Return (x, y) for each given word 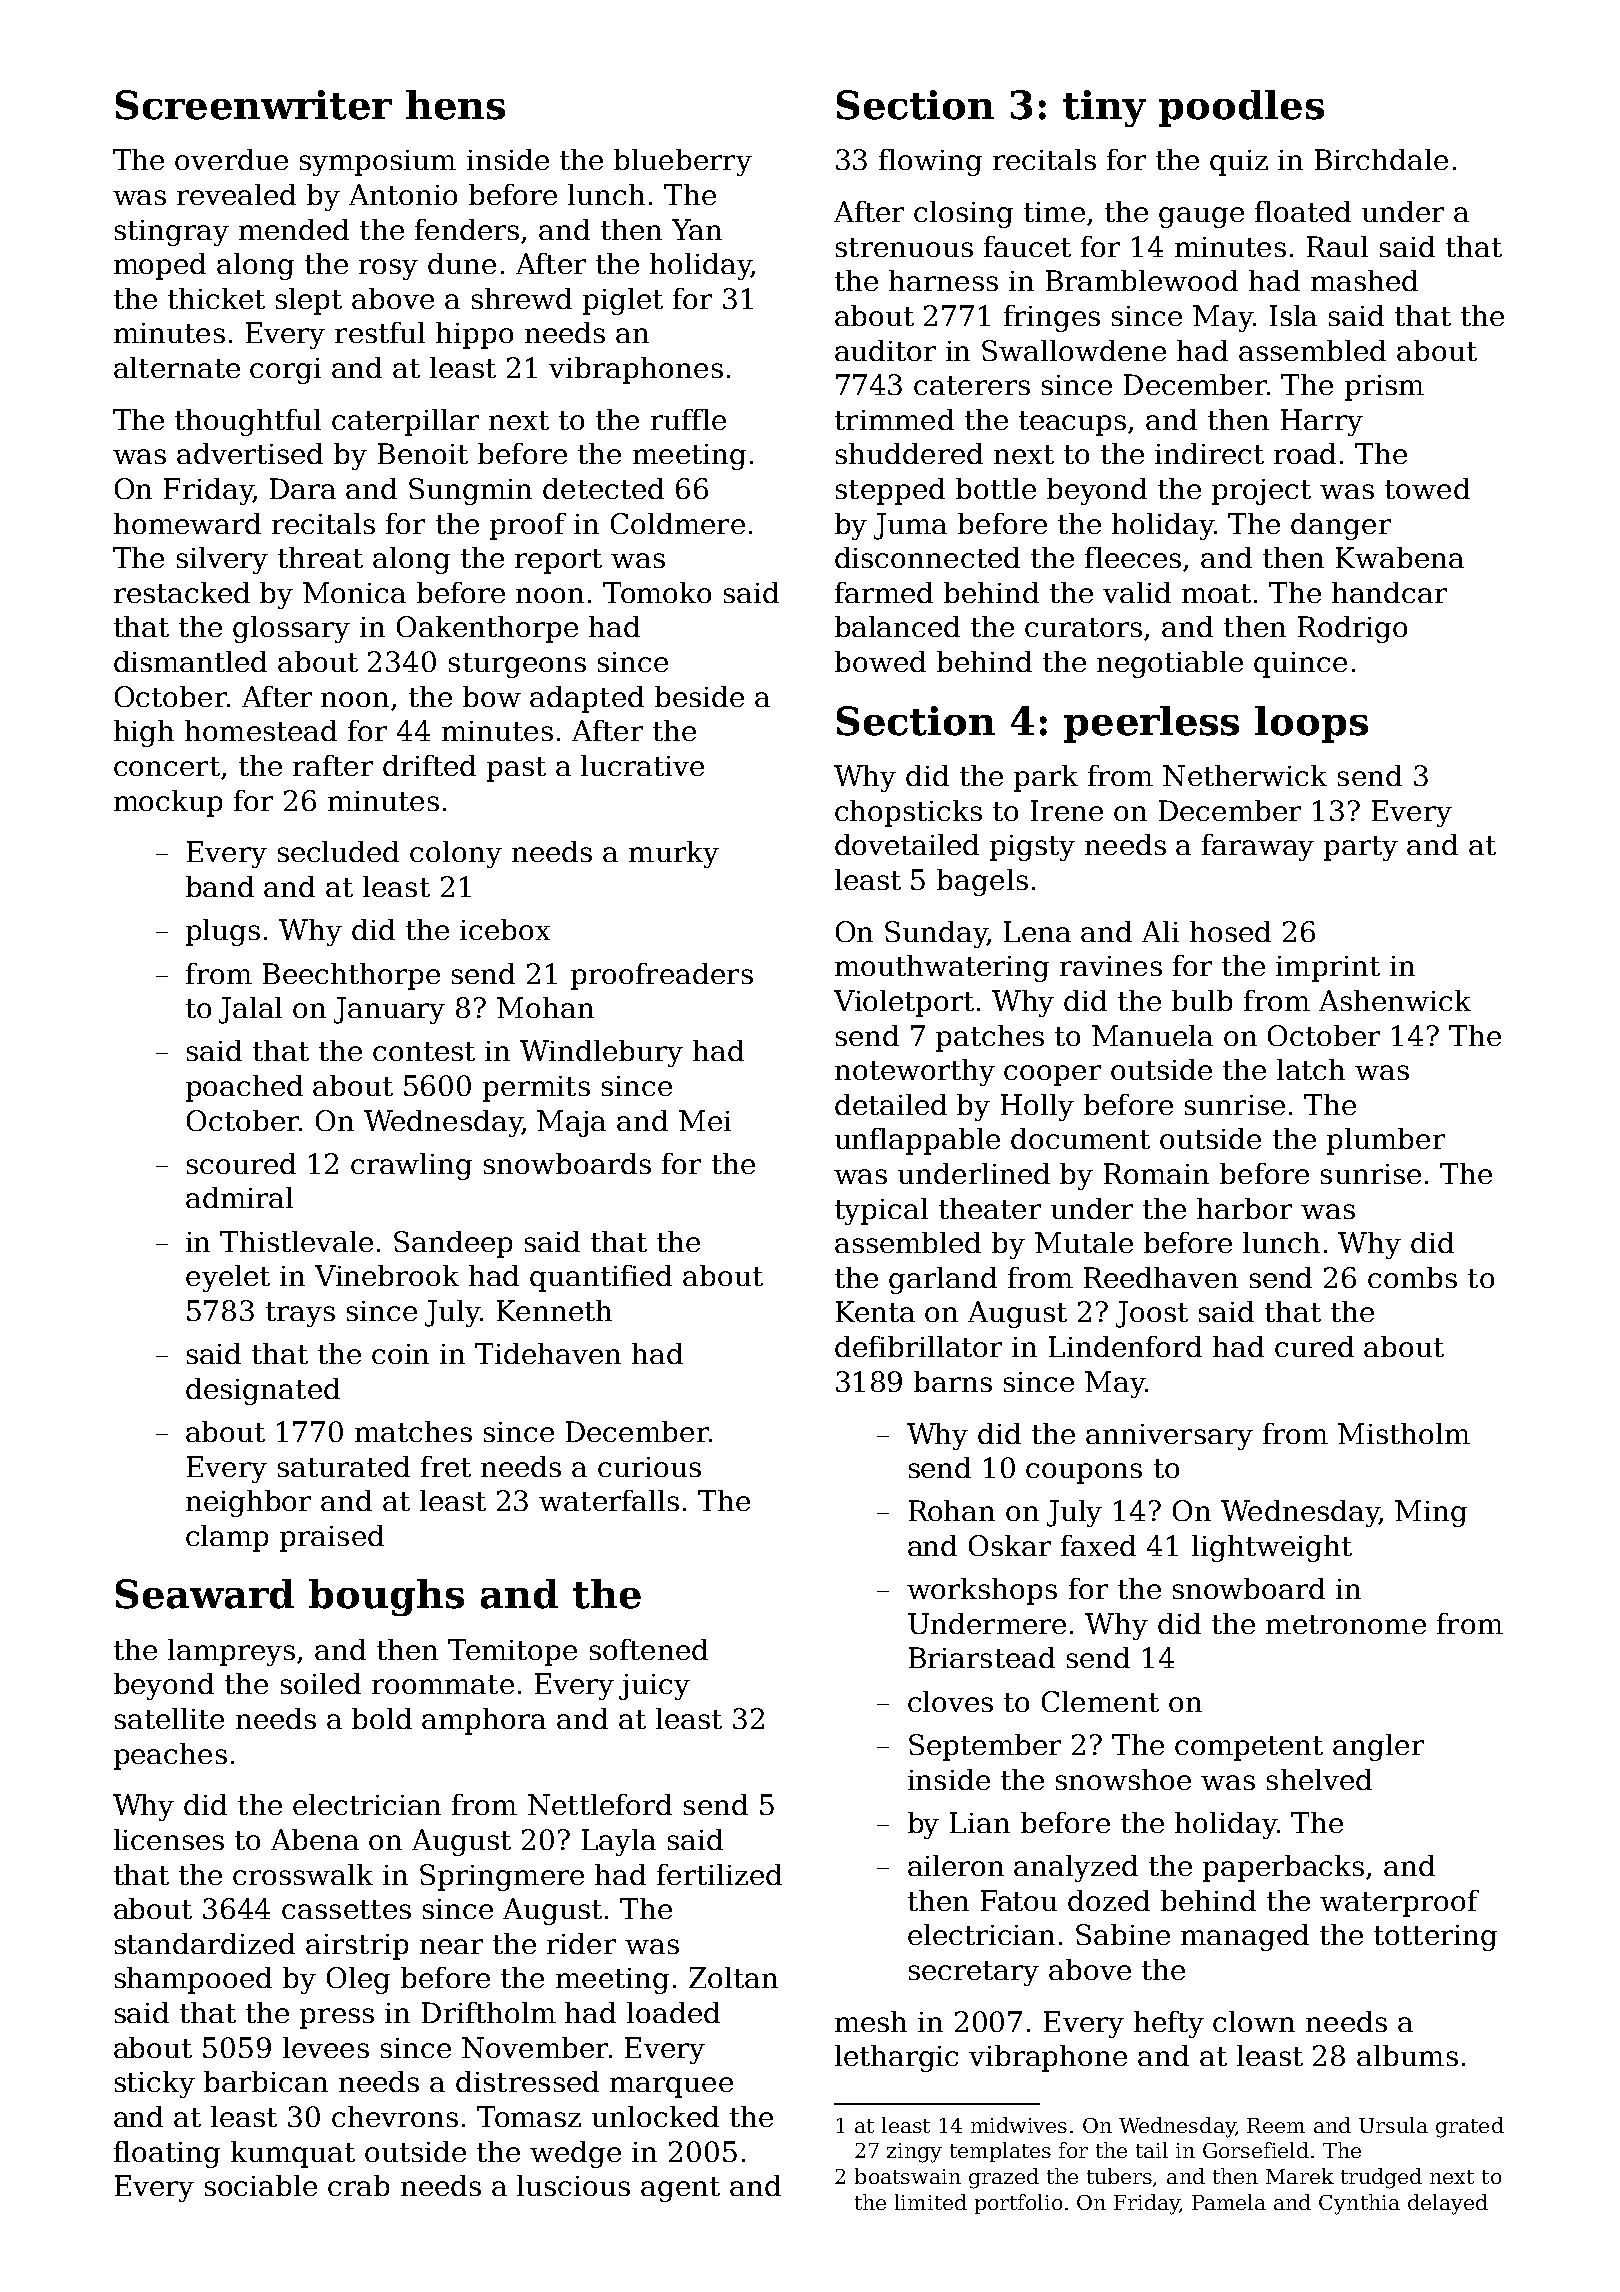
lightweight (1272, 1548)
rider (581, 1943)
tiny (1104, 108)
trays (300, 1314)
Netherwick (1245, 775)
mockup (168, 803)
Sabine (1123, 1934)
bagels (982, 882)
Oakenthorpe (487, 629)
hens (455, 105)
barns (953, 1381)
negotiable (1170, 664)
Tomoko (657, 592)
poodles (1241, 108)
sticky (155, 2084)
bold (382, 1718)
